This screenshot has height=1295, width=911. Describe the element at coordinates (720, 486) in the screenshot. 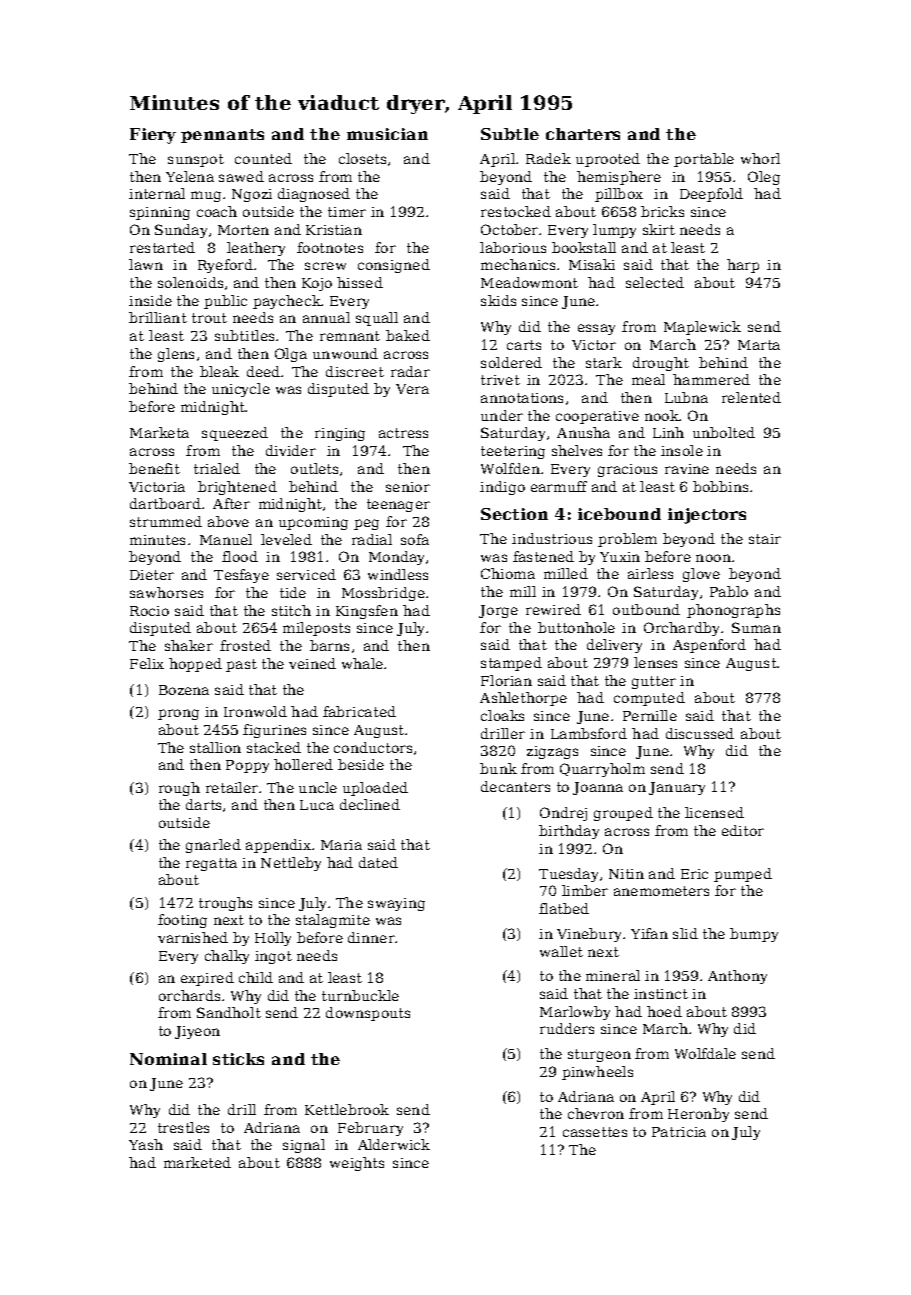

I see `bobbins` at that location.
